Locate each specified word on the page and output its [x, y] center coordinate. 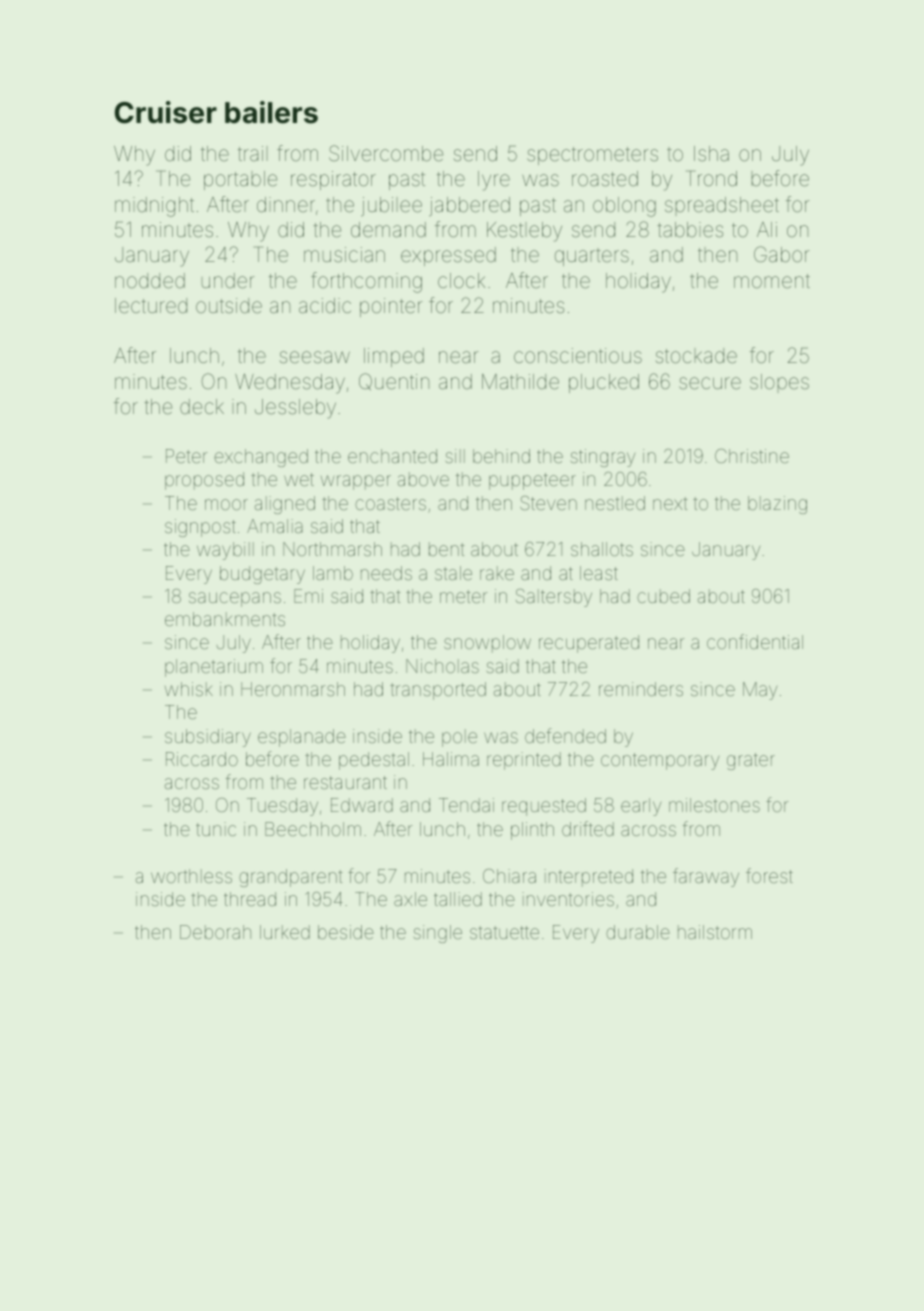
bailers [271, 112]
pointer [391, 307]
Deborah [215, 932]
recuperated [589, 644]
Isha [711, 153]
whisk [189, 689]
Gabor [781, 254]
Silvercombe [386, 153]
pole [459, 738]
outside [229, 305]
